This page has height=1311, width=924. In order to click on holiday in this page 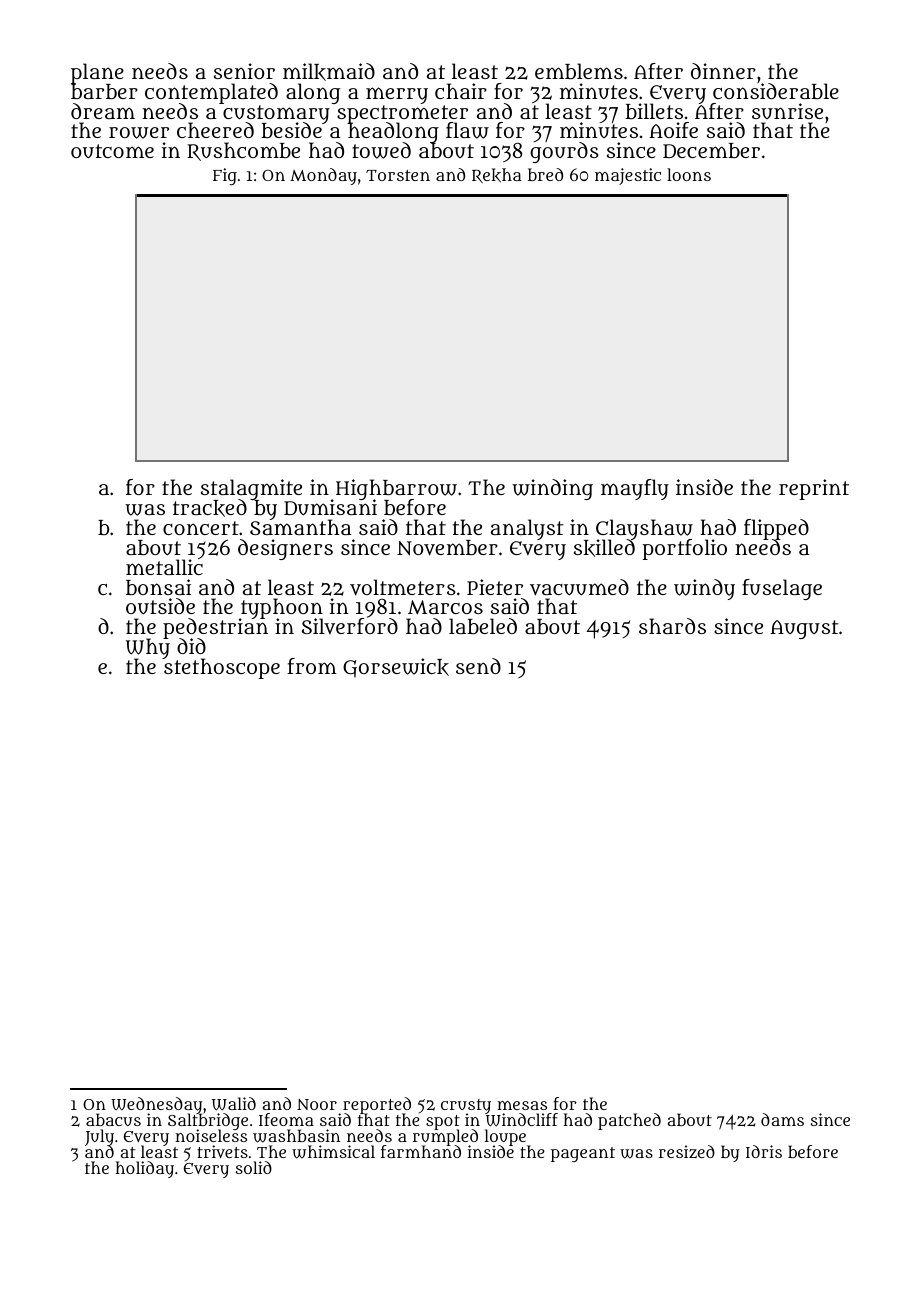, I will do `click(144, 1169)`.
